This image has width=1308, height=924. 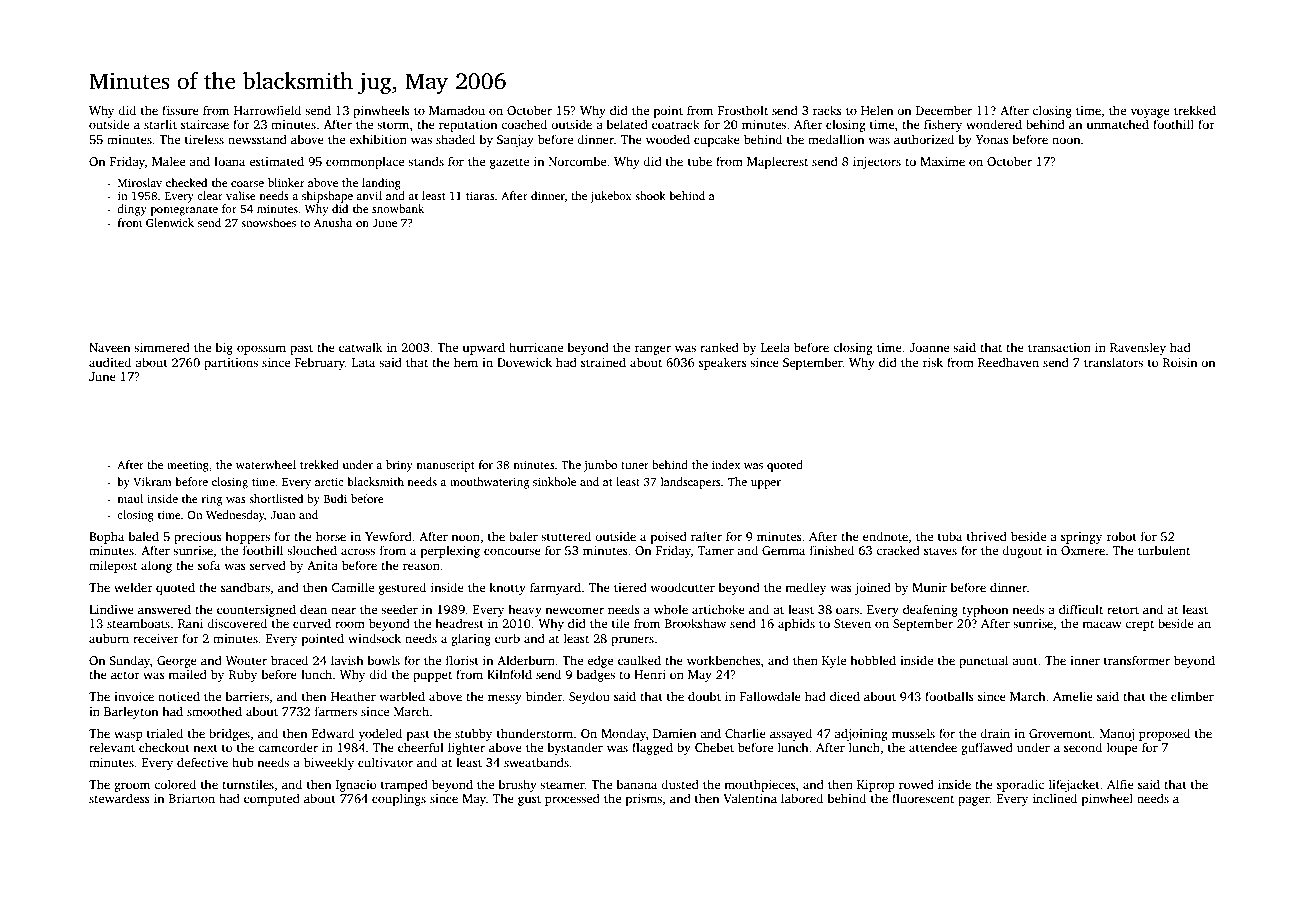 What do you see at coordinates (877, 110) in the image?
I see `Helen` at bounding box center [877, 110].
